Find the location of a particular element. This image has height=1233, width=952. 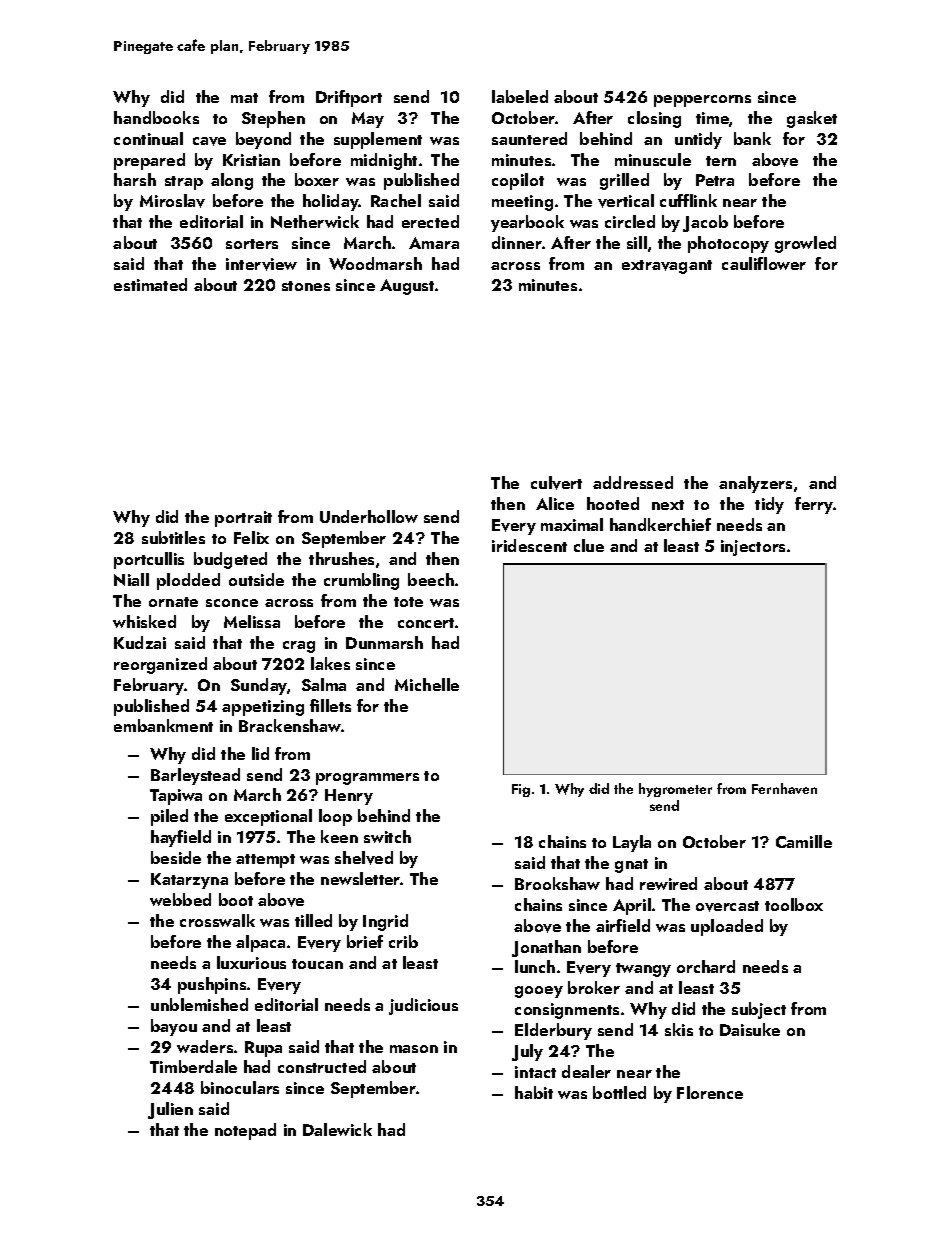

estimated is located at coordinates (150, 284).
